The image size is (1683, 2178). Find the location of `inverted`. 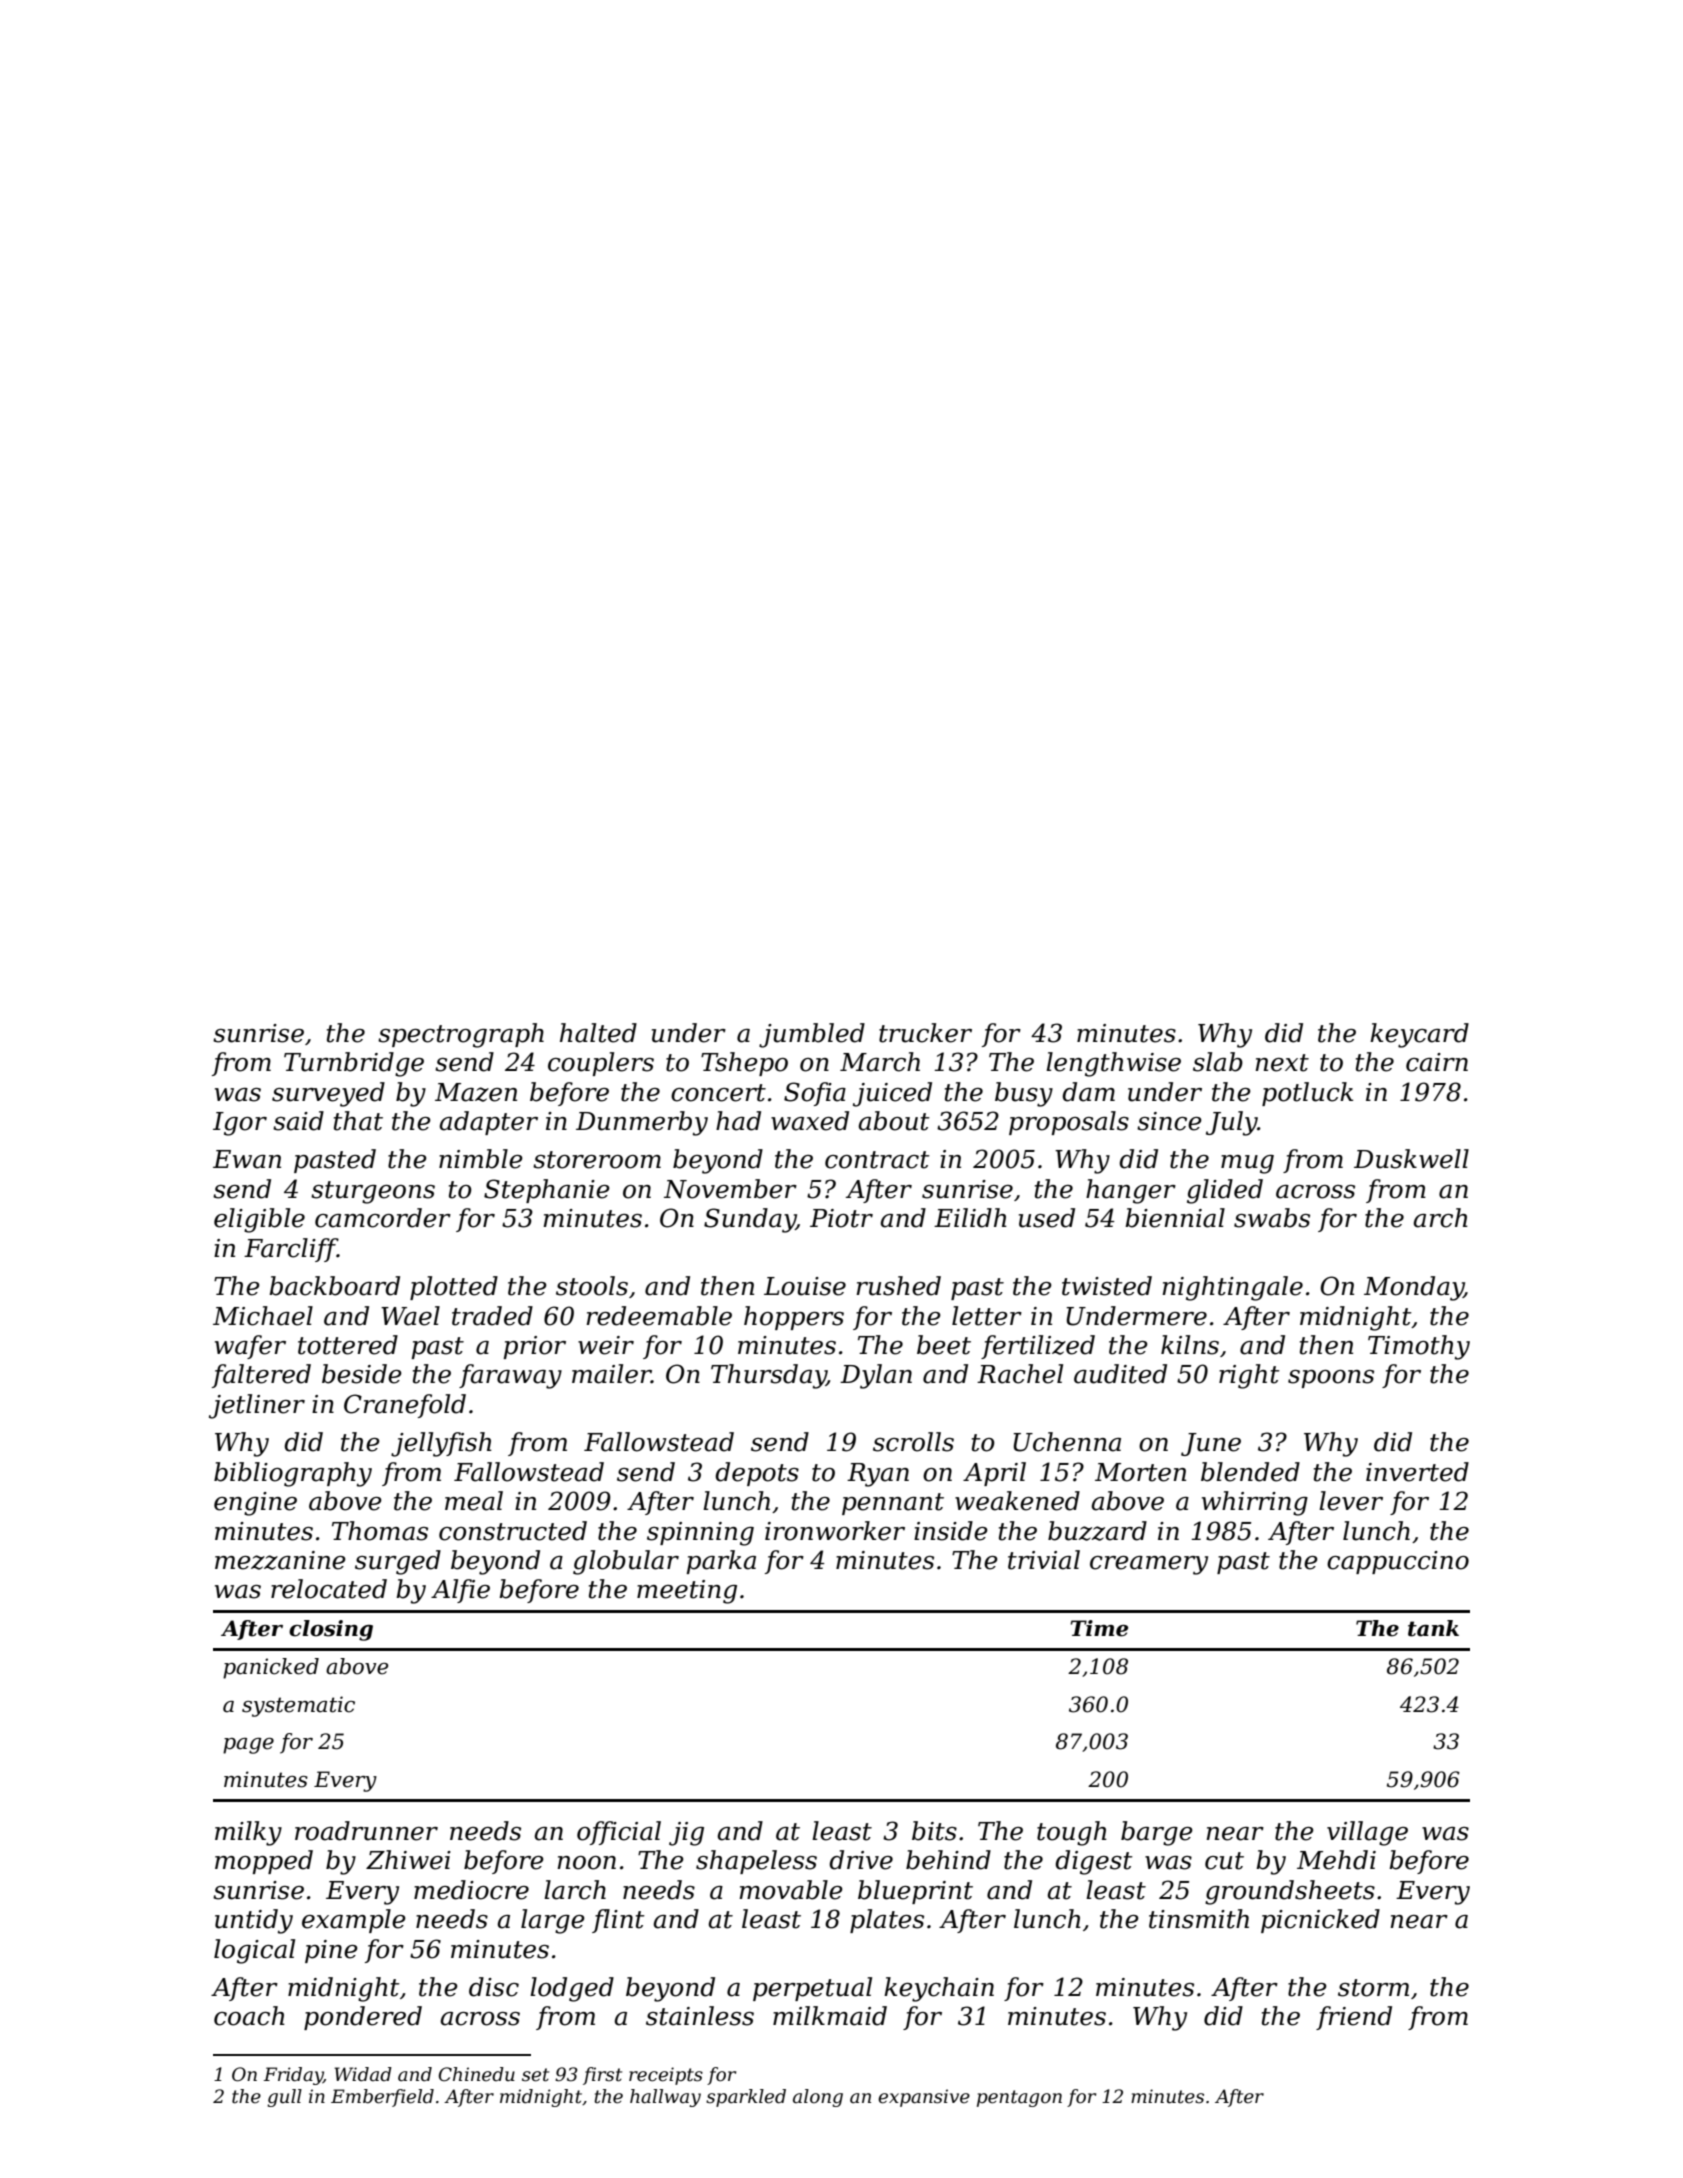

inverted is located at coordinates (1417, 1472).
